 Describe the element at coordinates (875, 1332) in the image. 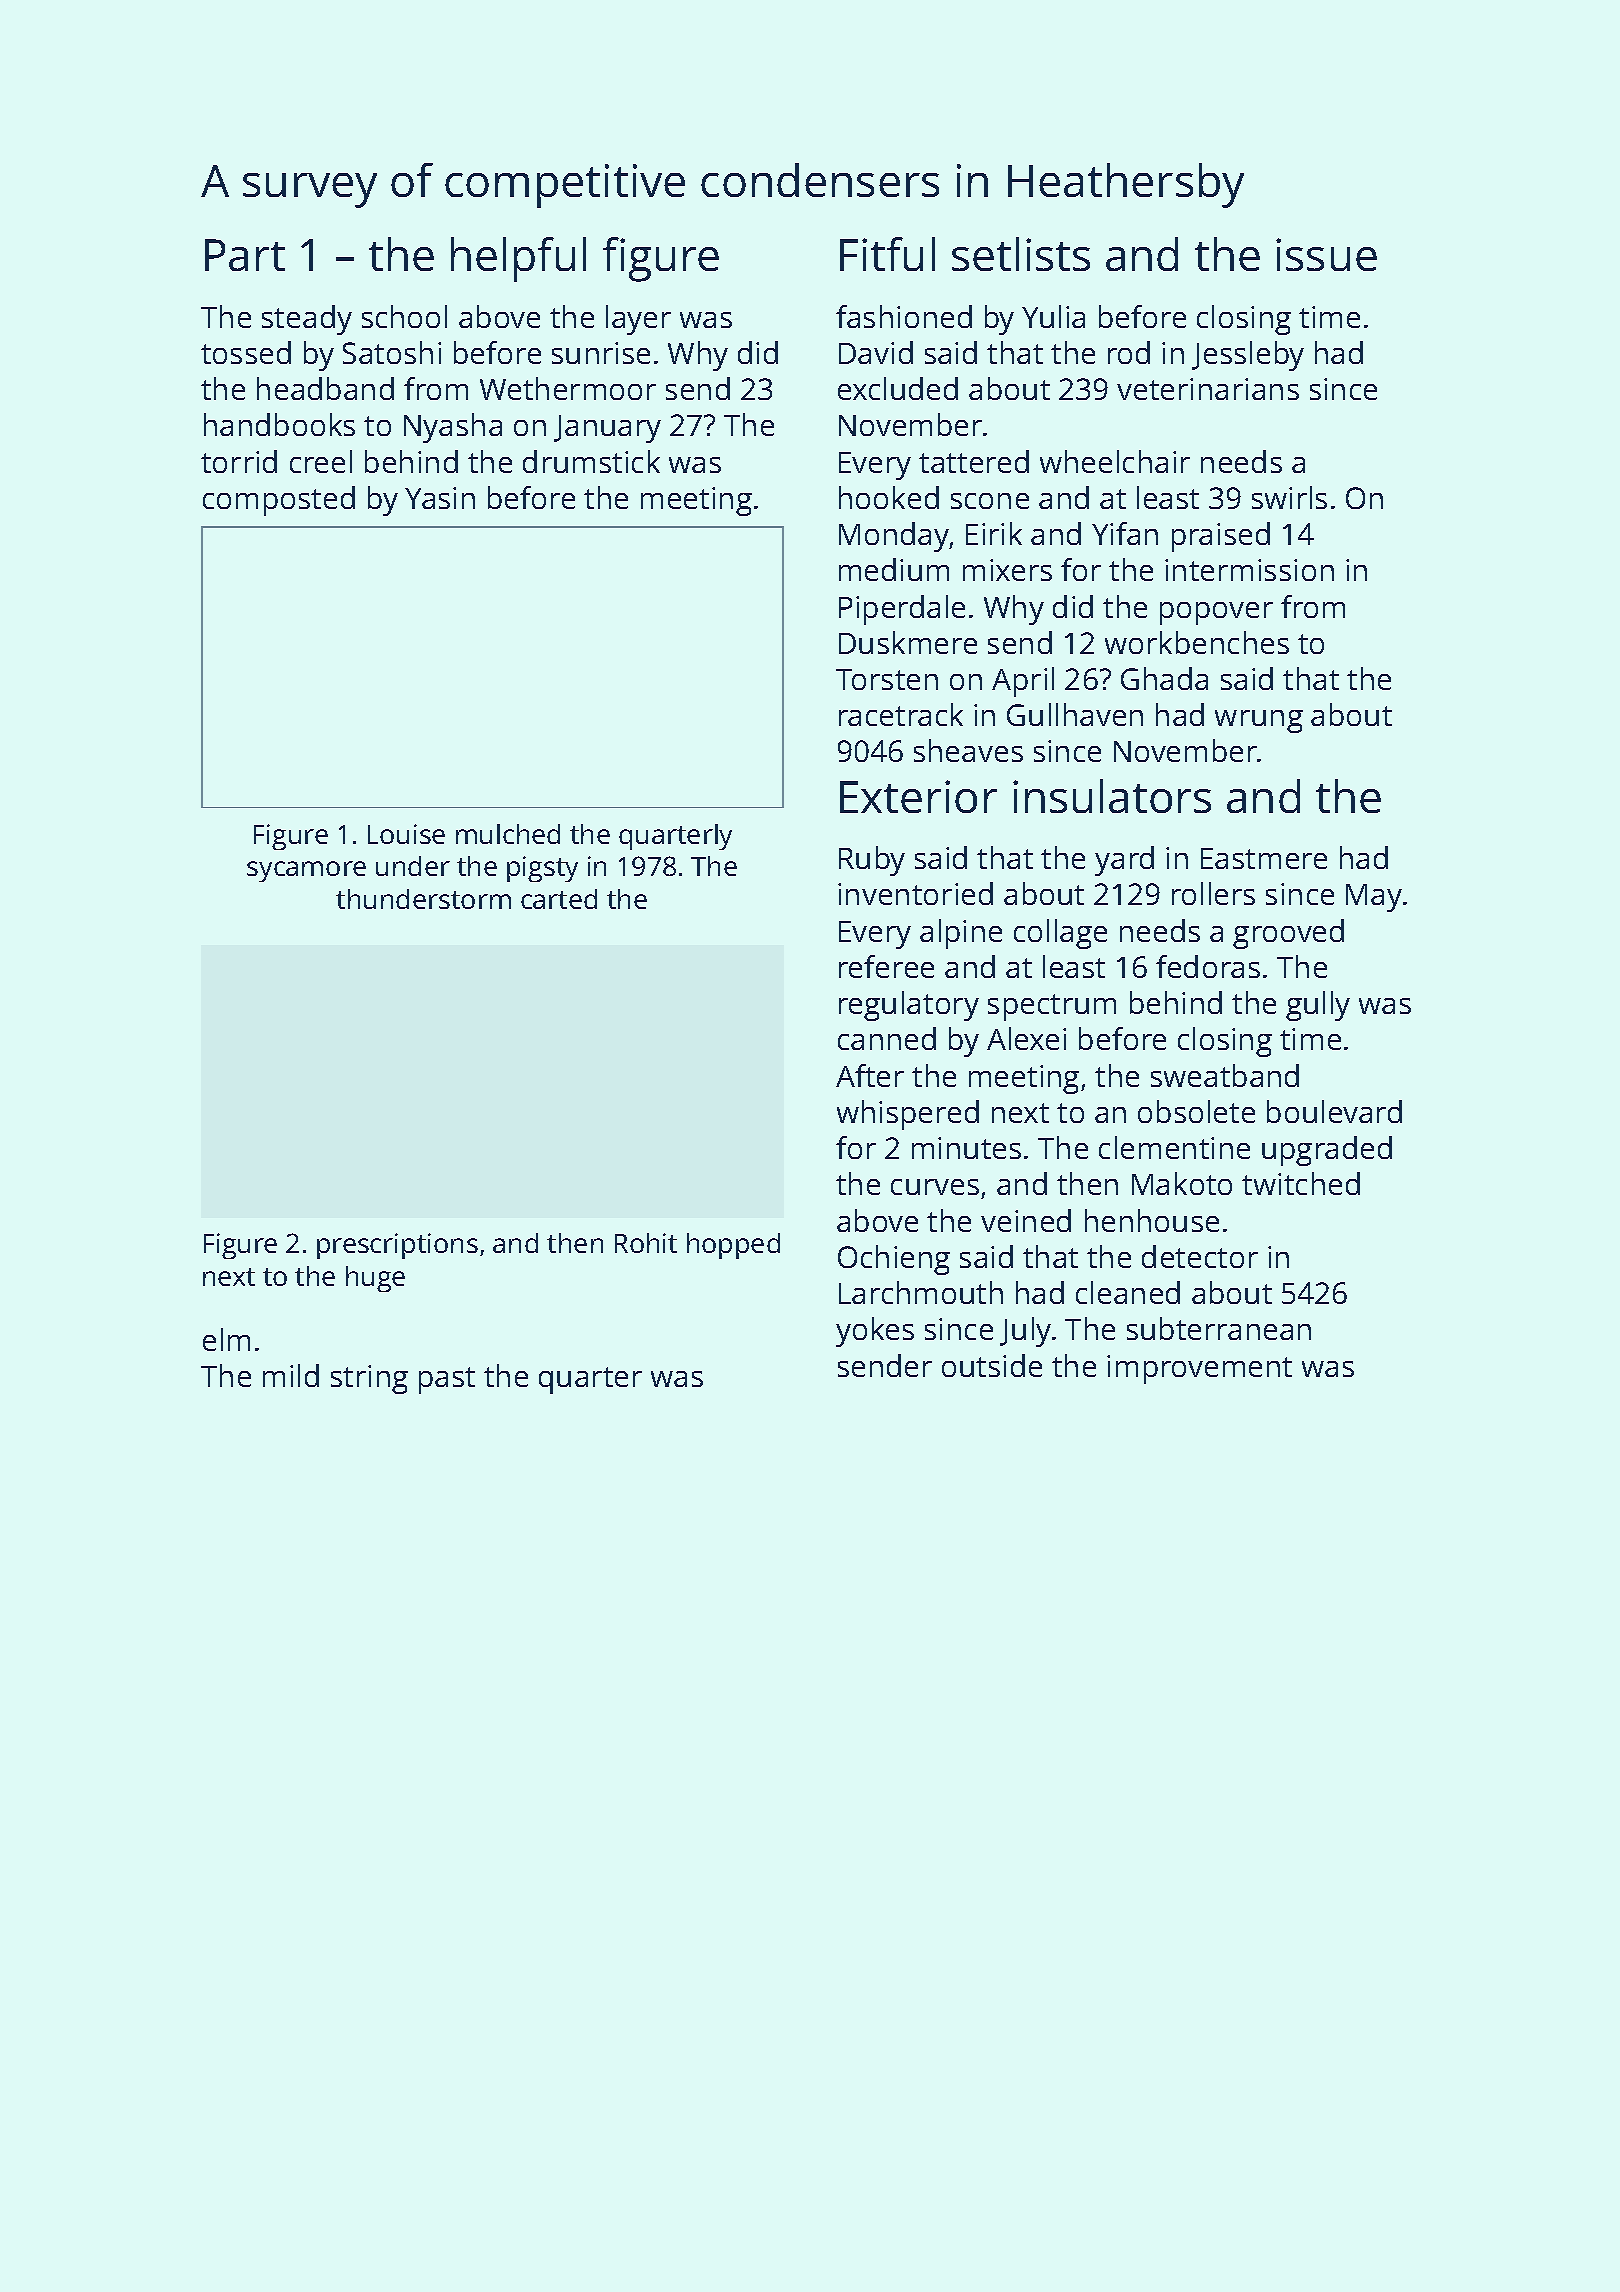

I see `yokes` at that location.
